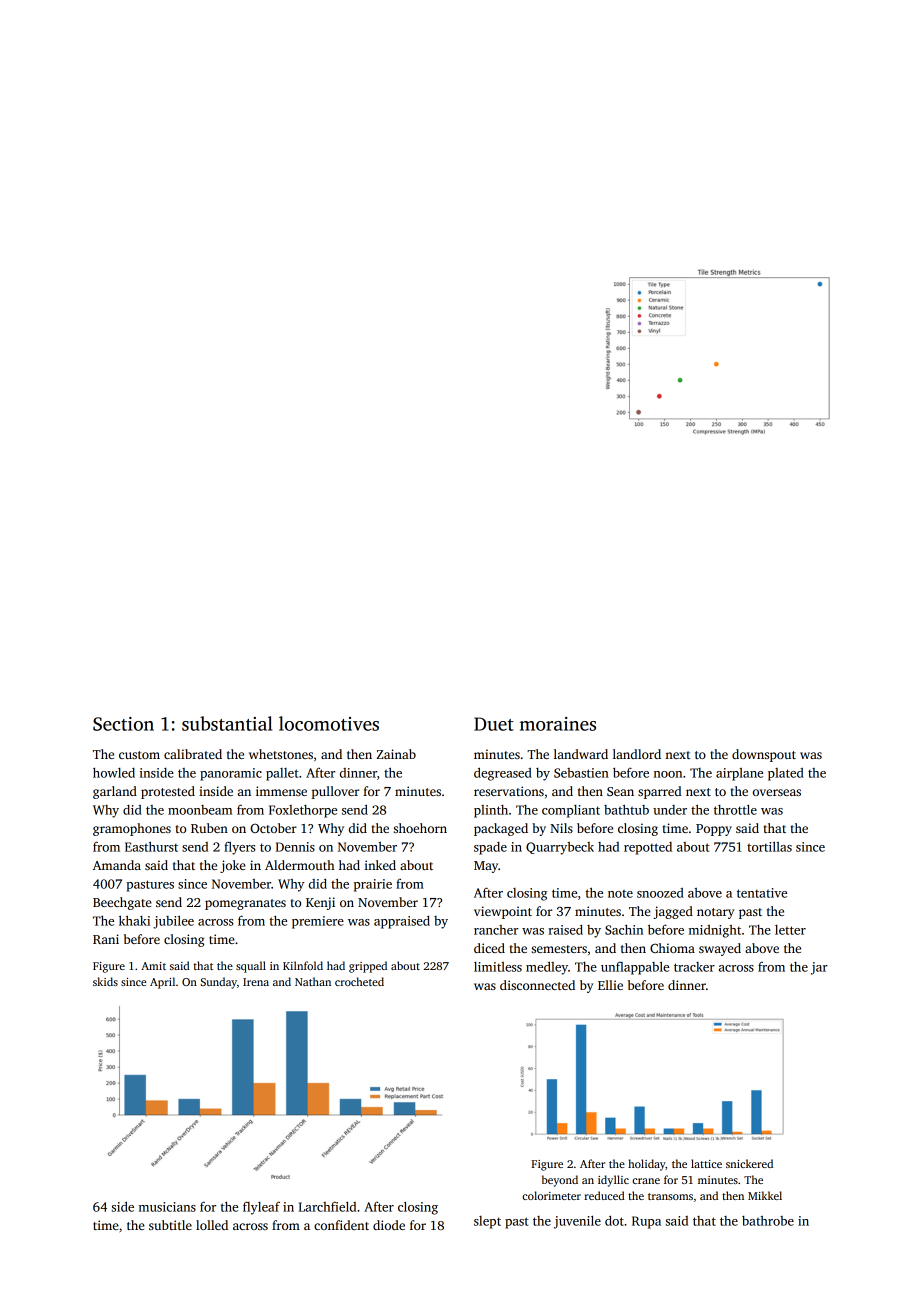 This document has height=1308, width=924. What do you see at coordinates (790, 930) in the document?
I see `letter` at bounding box center [790, 930].
